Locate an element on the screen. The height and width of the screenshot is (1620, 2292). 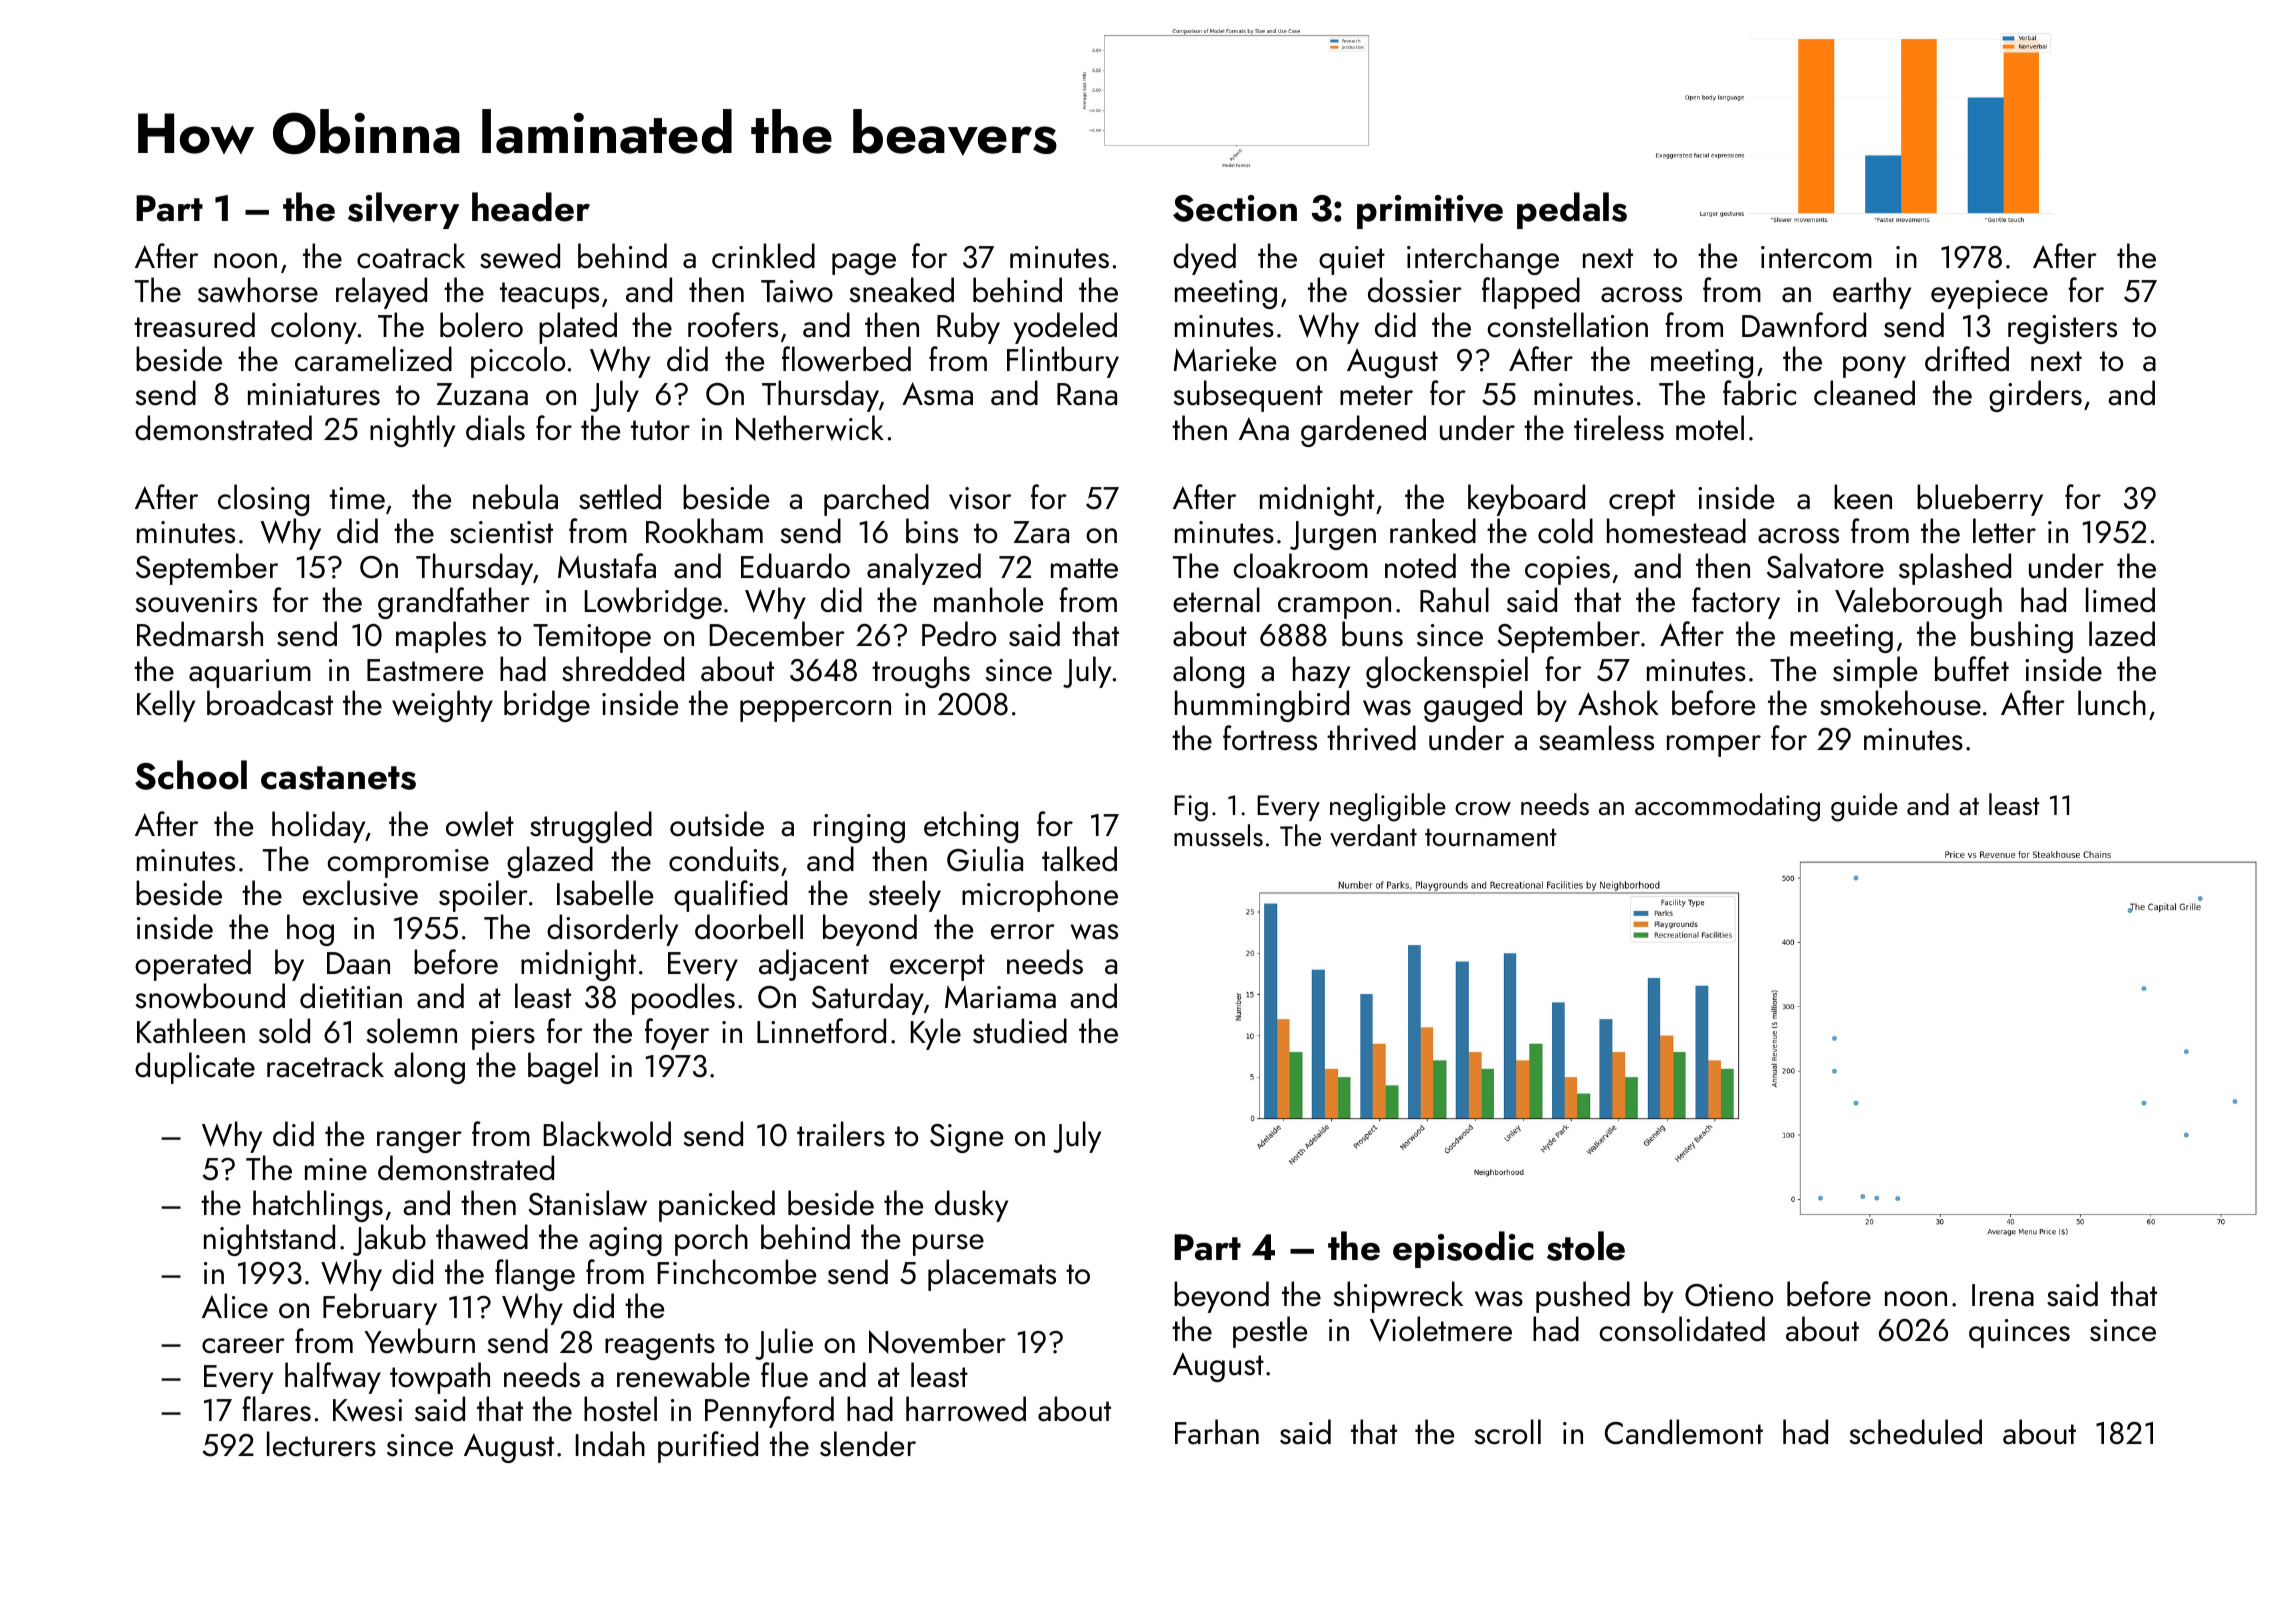
eyepiece is located at coordinates (1989, 294).
